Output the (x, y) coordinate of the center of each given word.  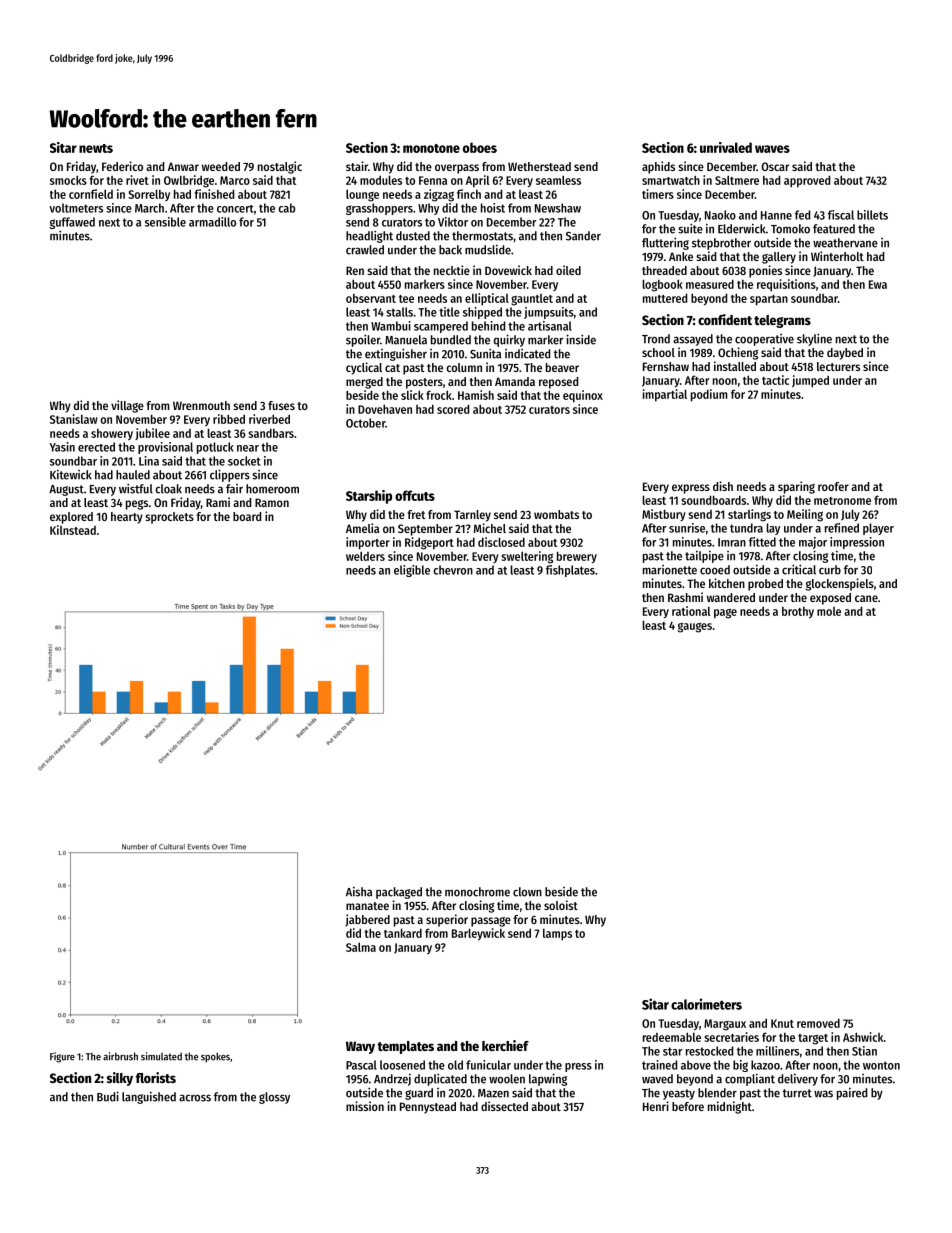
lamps (557, 935)
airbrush (120, 1056)
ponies (765, 271)
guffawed (72, 223)
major (813, 543)
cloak (169, 489)
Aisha (359, 892)
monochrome (477, 892)
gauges (695, 627)
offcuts (415, 495)
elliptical (487, 299)
